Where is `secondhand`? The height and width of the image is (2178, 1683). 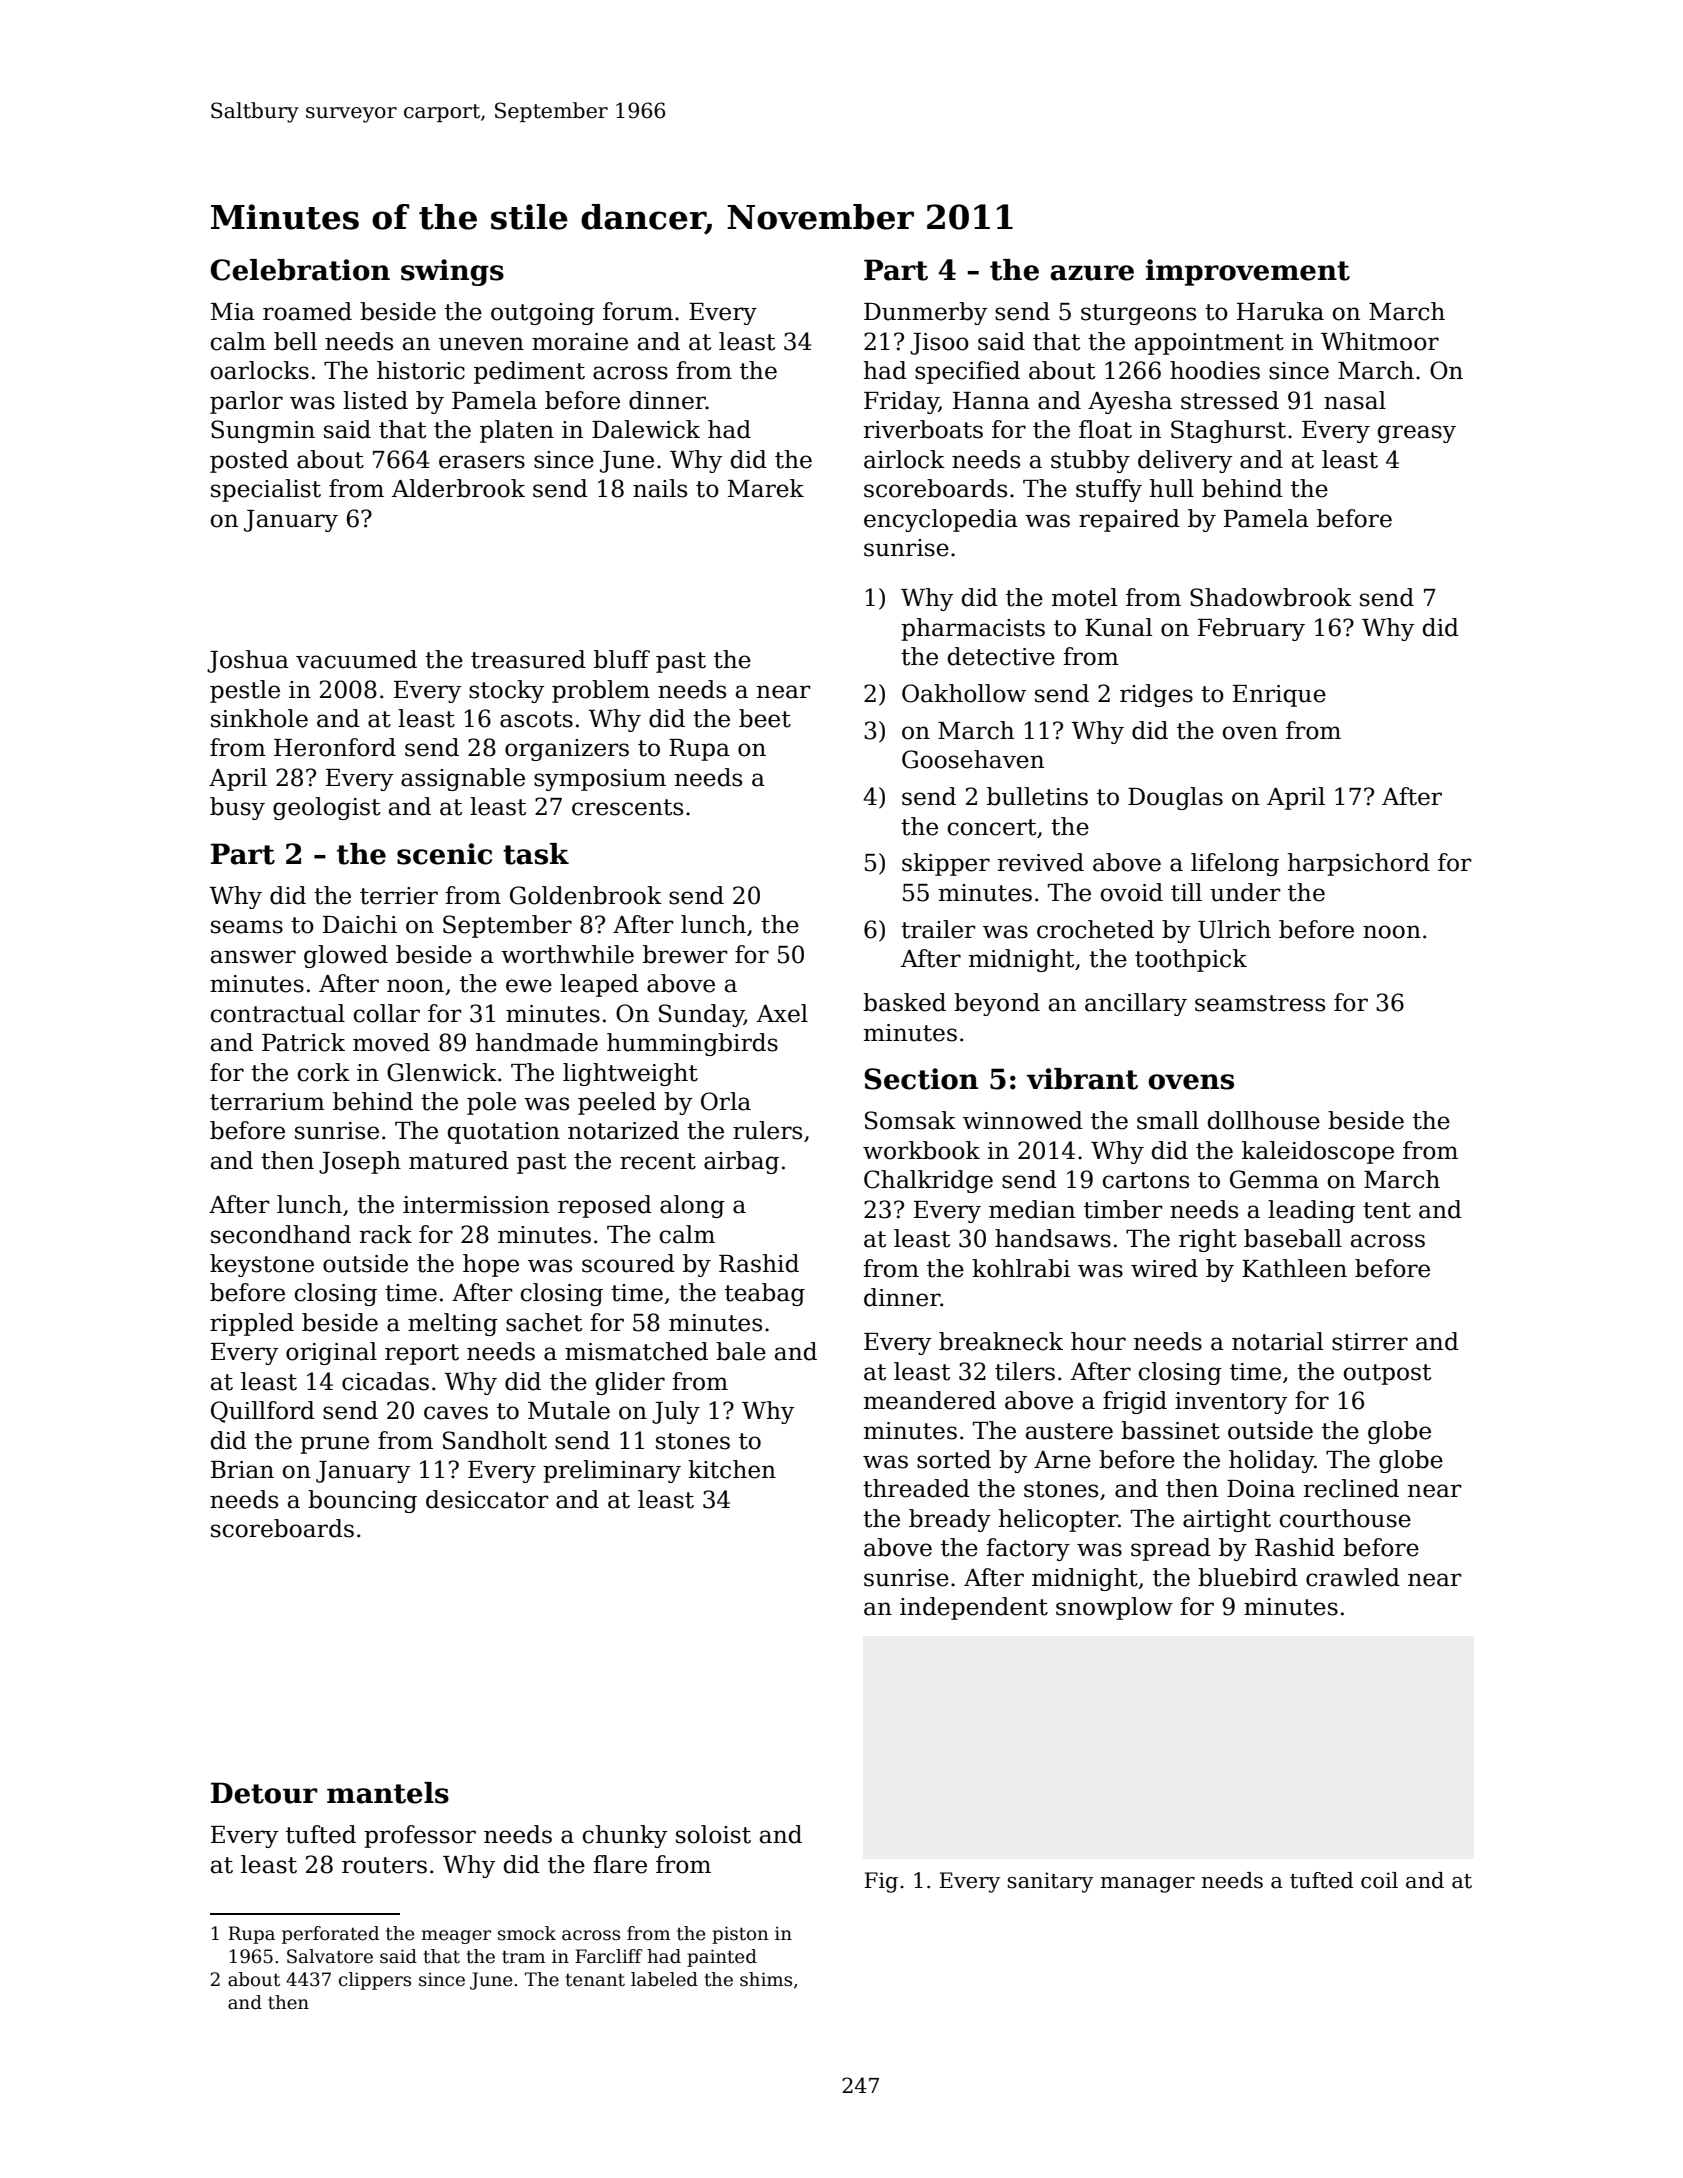 secondhand is located at coordinates (281, 1234).
